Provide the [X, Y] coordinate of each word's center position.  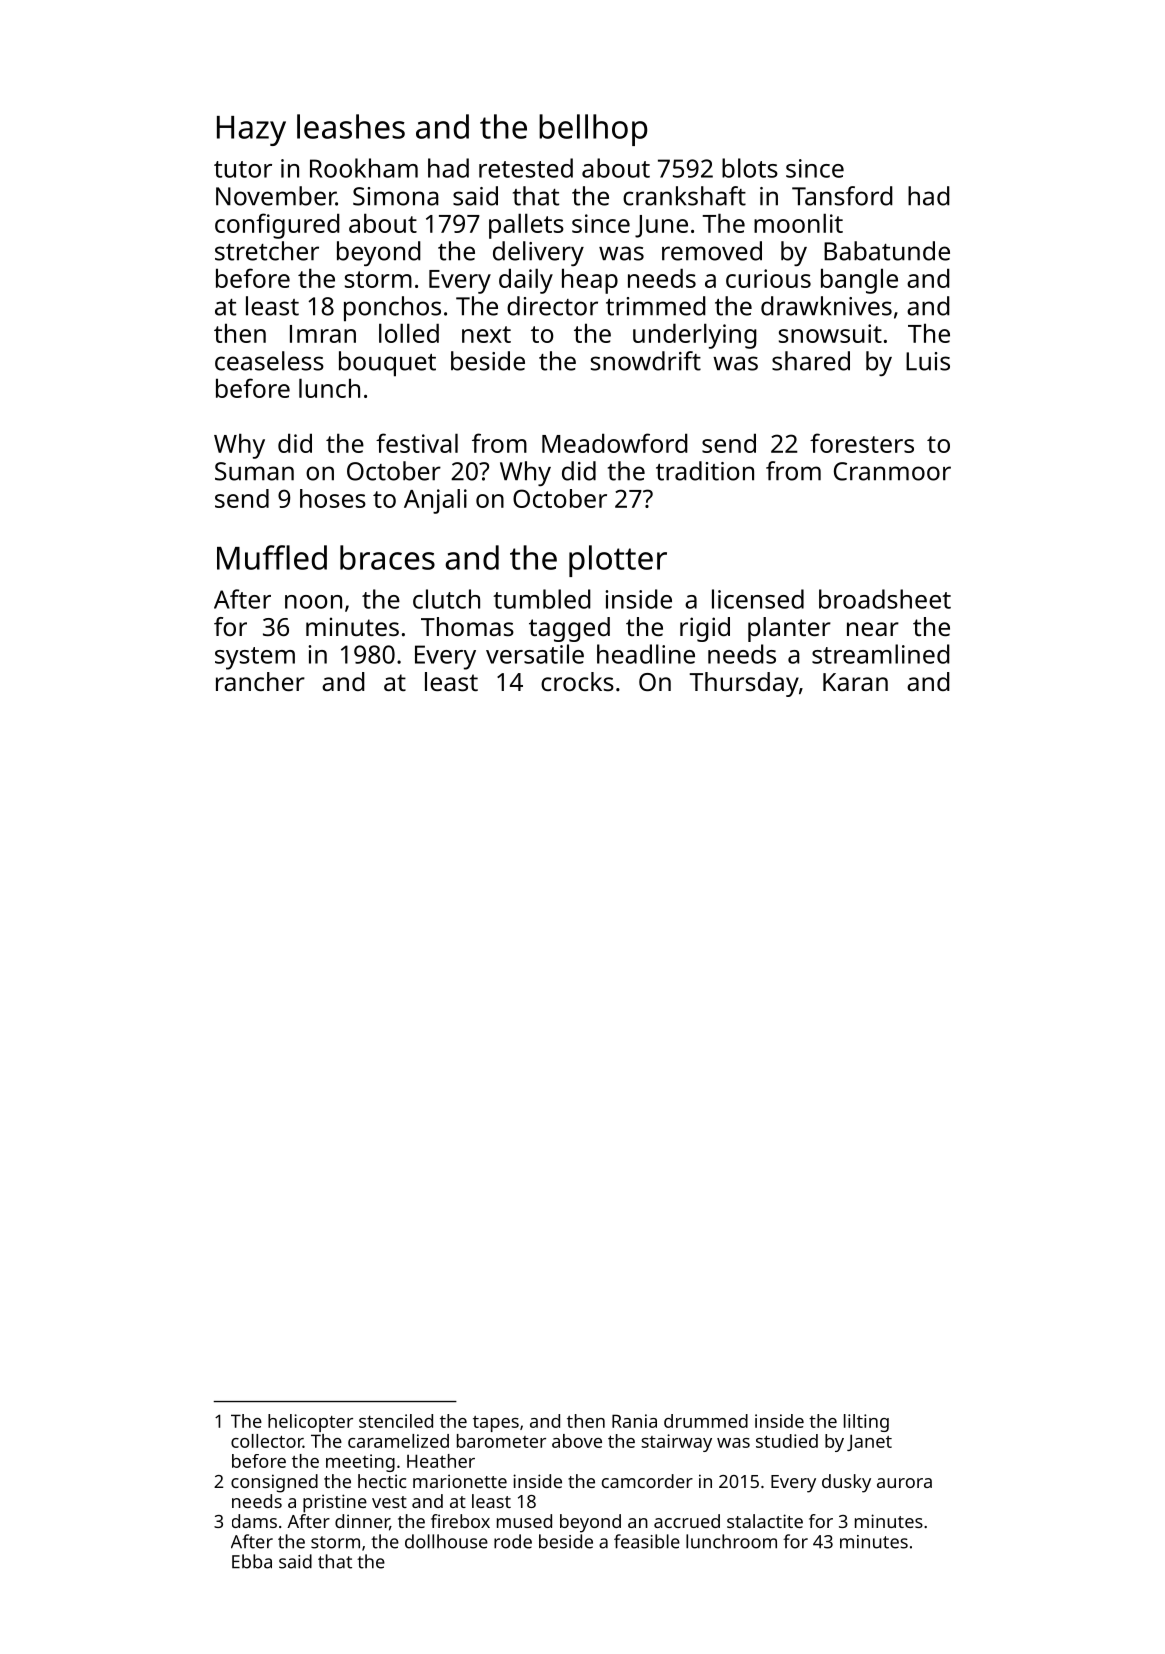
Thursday [744, 684]
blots [750, 168]
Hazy [251, 131]
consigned [274, 1483]
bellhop [593, 130]
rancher [260, 681]
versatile [535, 654]
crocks [577, 681]
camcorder [647, 1481]
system [255, 658]
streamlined [881, 654]
